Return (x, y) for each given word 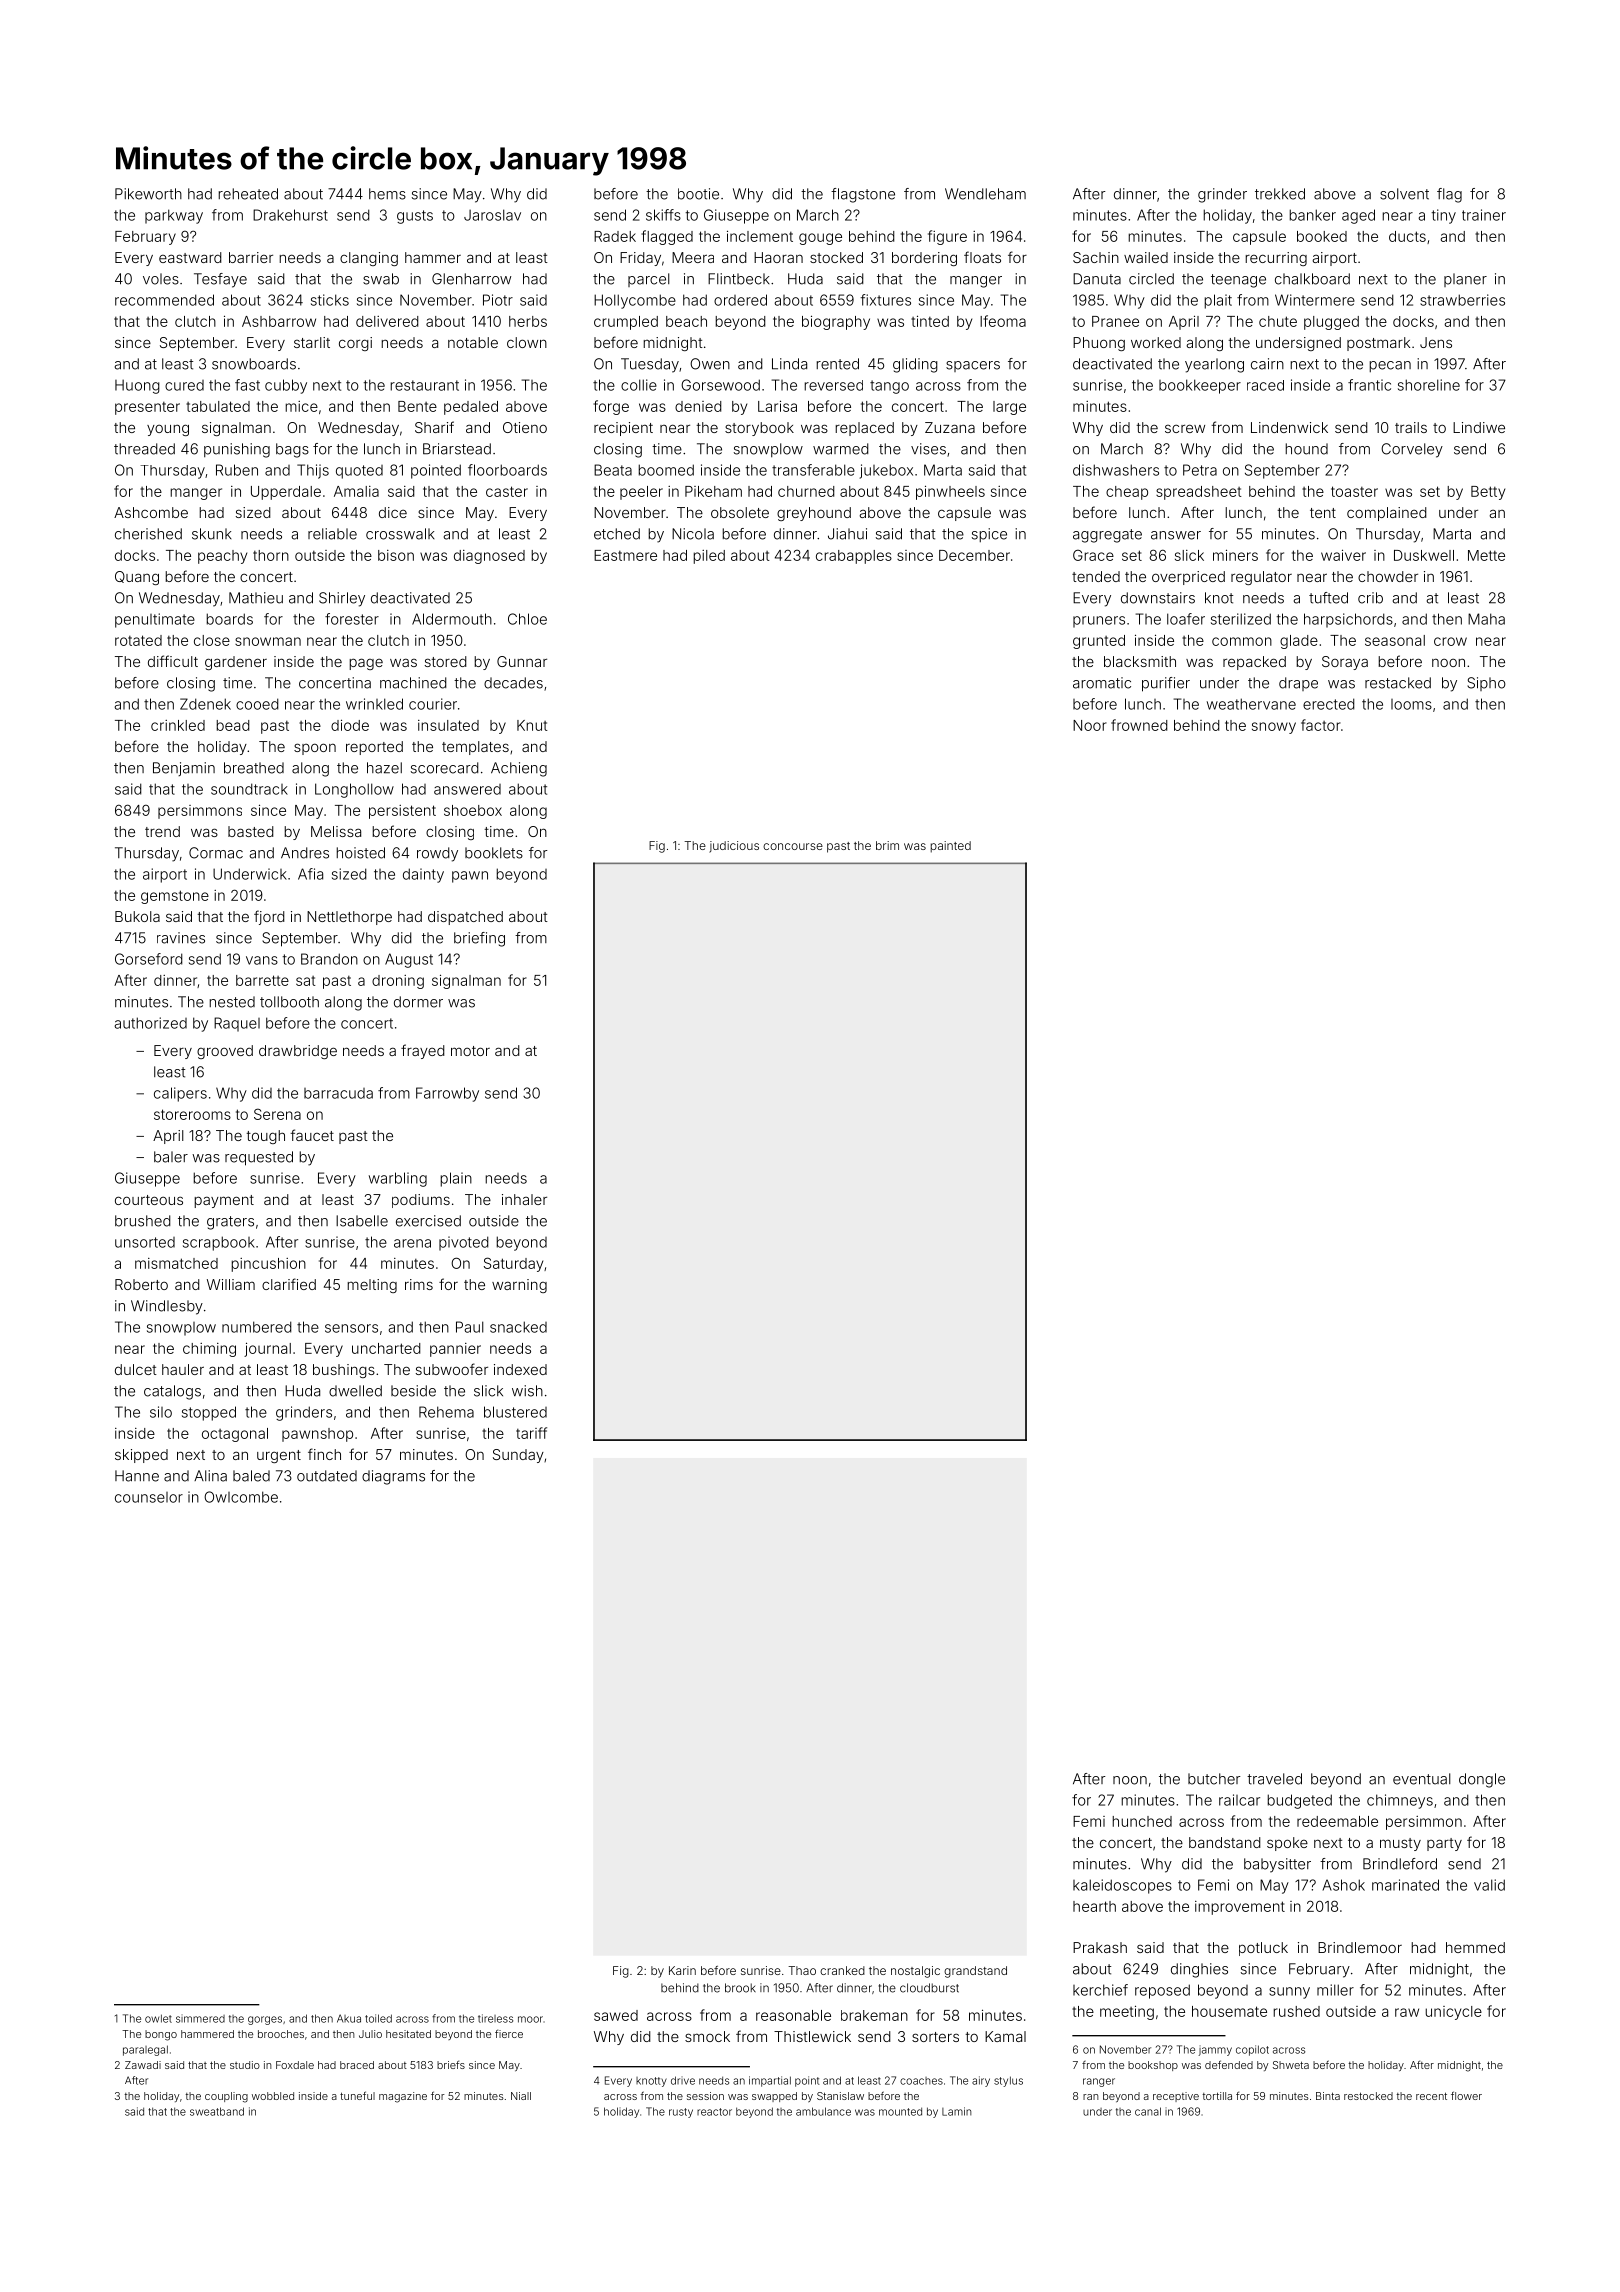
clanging (369, 259)
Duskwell (1424, 555)
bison (396, 555)
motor (470, 1051)
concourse (793, 846)
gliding (915, 365)
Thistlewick (812, 2036)
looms (1411, 704)
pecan (1390, 366)
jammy (1215, 2050)
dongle (1482, 1780)
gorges (265, 2020)
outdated (327, 1476)
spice (989, 535)
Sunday (518, 1456)
